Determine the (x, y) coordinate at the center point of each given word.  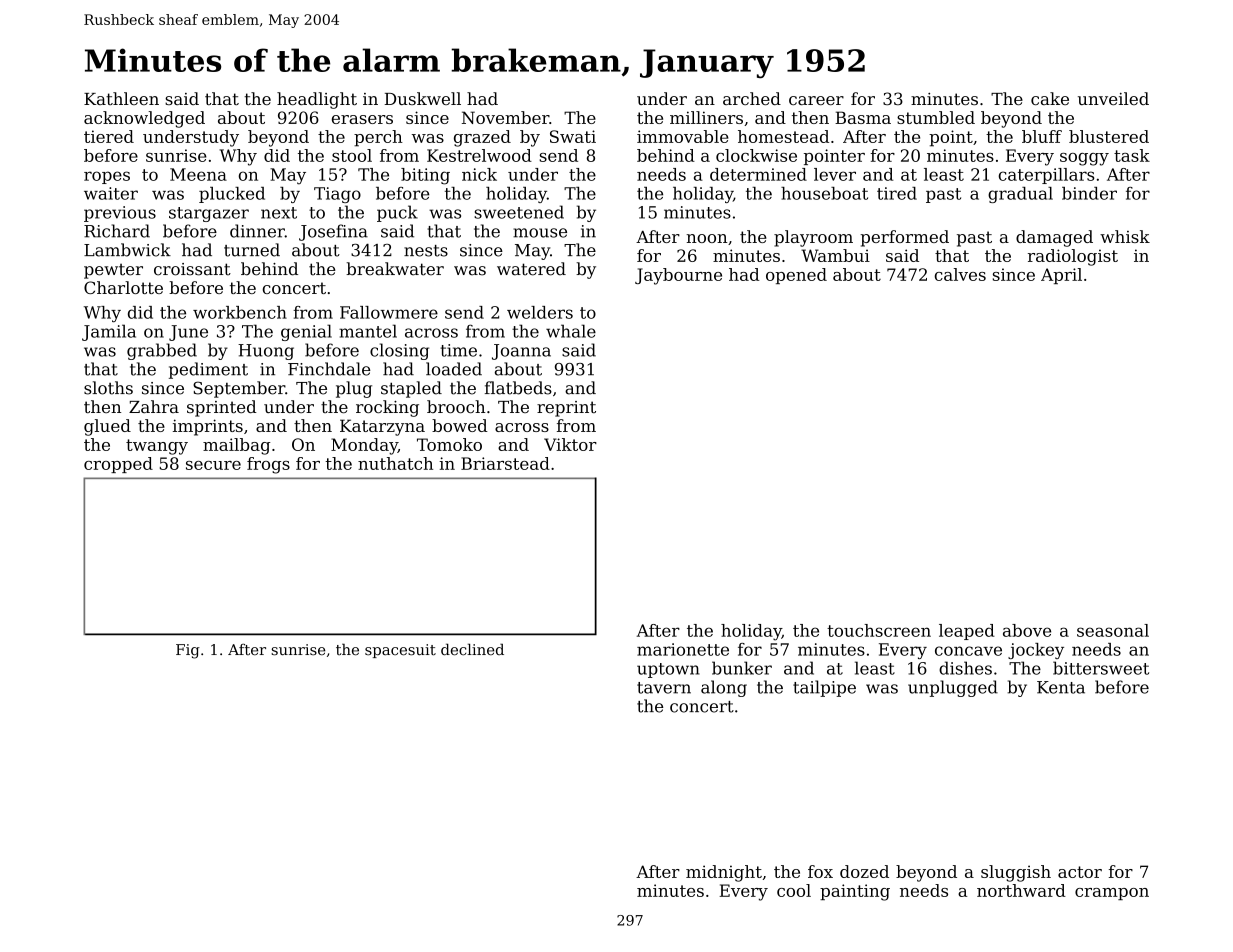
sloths (108, 388)
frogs (268, 465)
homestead (783, 136)
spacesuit (400, 651)
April (1061, 276)
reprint (566, 409)
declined (472, 649)
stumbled (936, 117)
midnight (724, 873)
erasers (362, 119)
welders (540, 312)
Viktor (570, 444)
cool (794, 890)
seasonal (1113, 630)
